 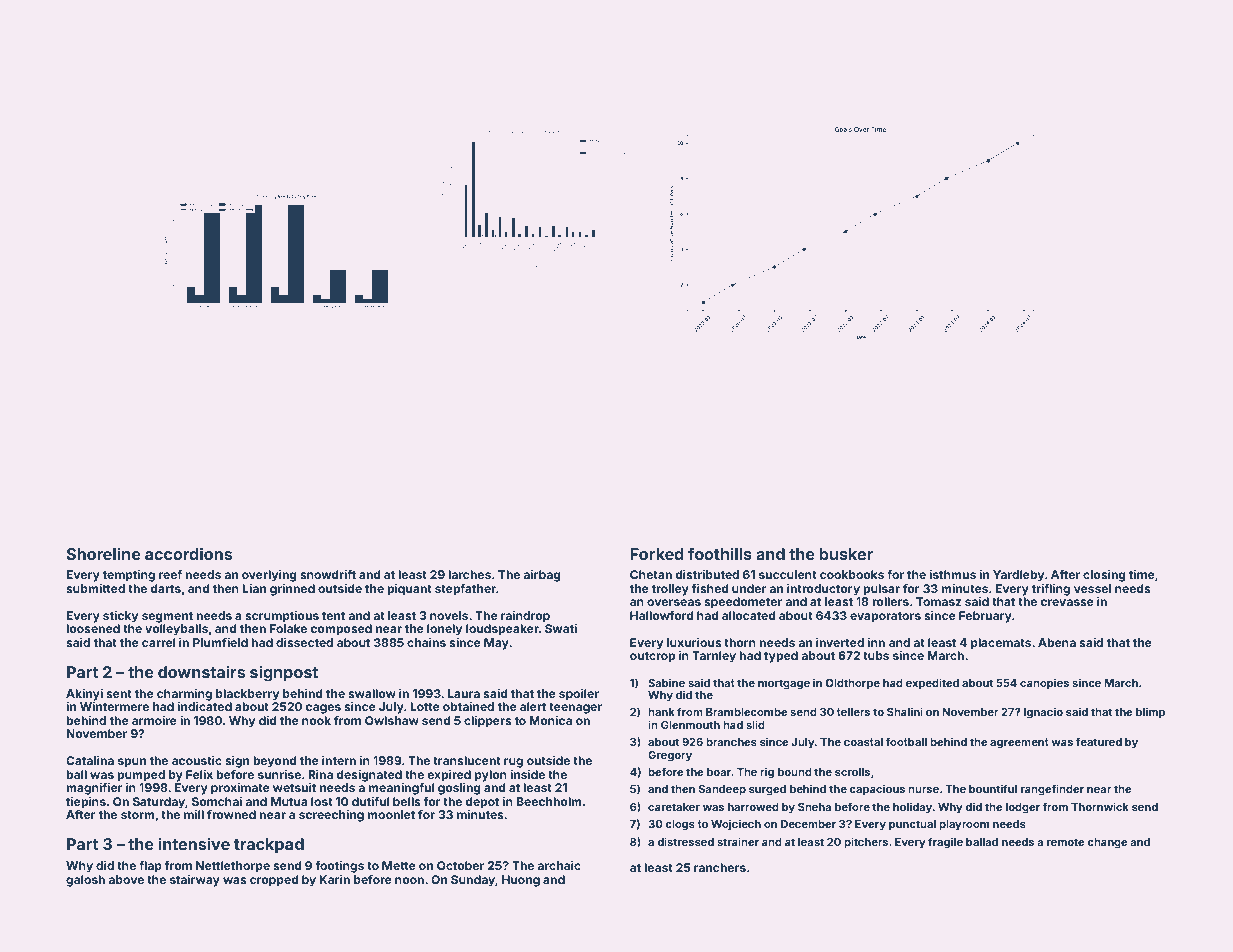 What do you see at coordinates (1018, 576) in the image?
I see `Yardleby` at bounding box center [1018, 576].
